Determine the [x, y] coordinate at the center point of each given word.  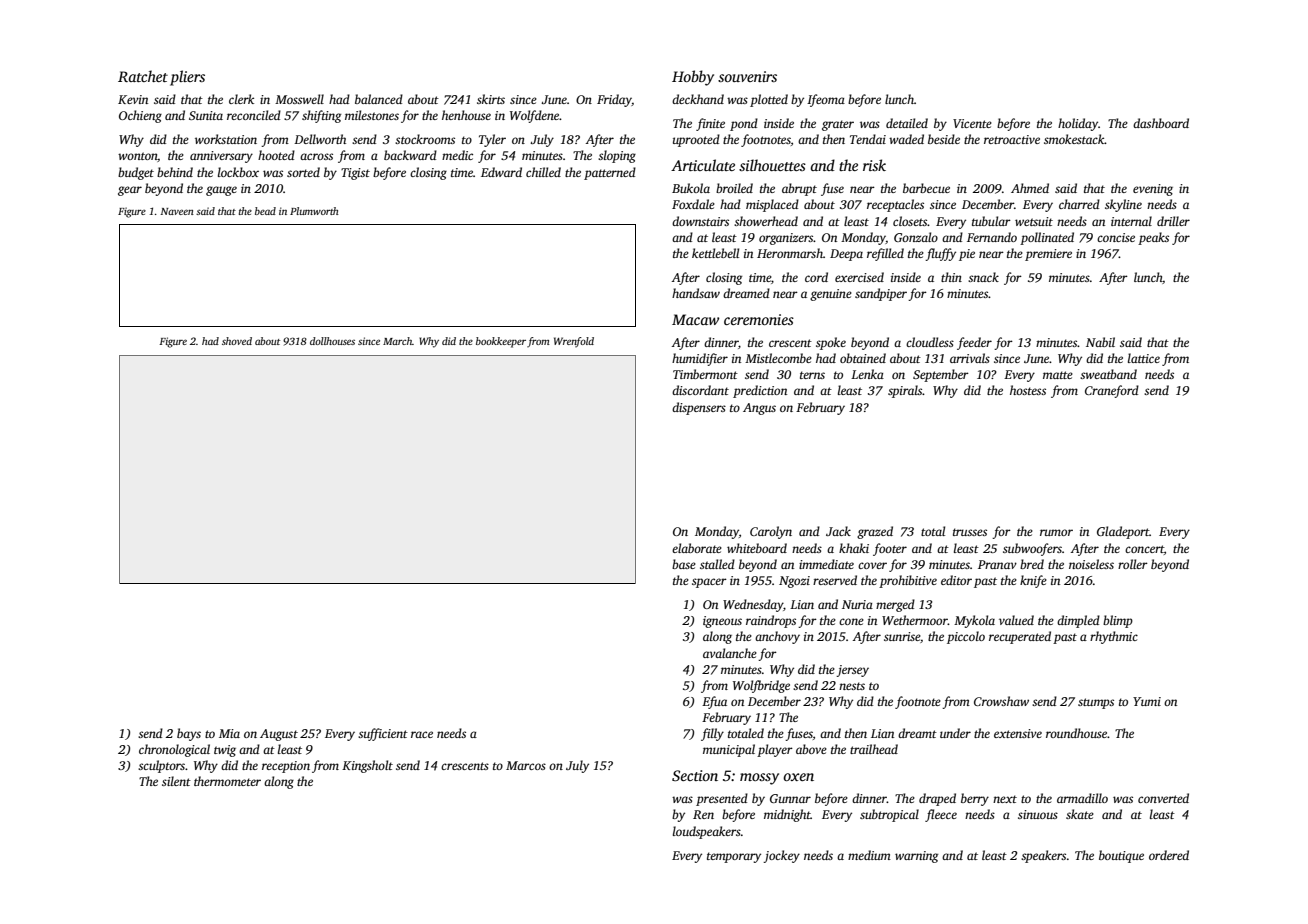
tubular [991, 221]
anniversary [221, 157]
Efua [714, 702]
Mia [229, 733]
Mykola [974, 621]
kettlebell [715, 253]
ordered [1169, 855]
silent [176, 781]
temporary [734, 857]
